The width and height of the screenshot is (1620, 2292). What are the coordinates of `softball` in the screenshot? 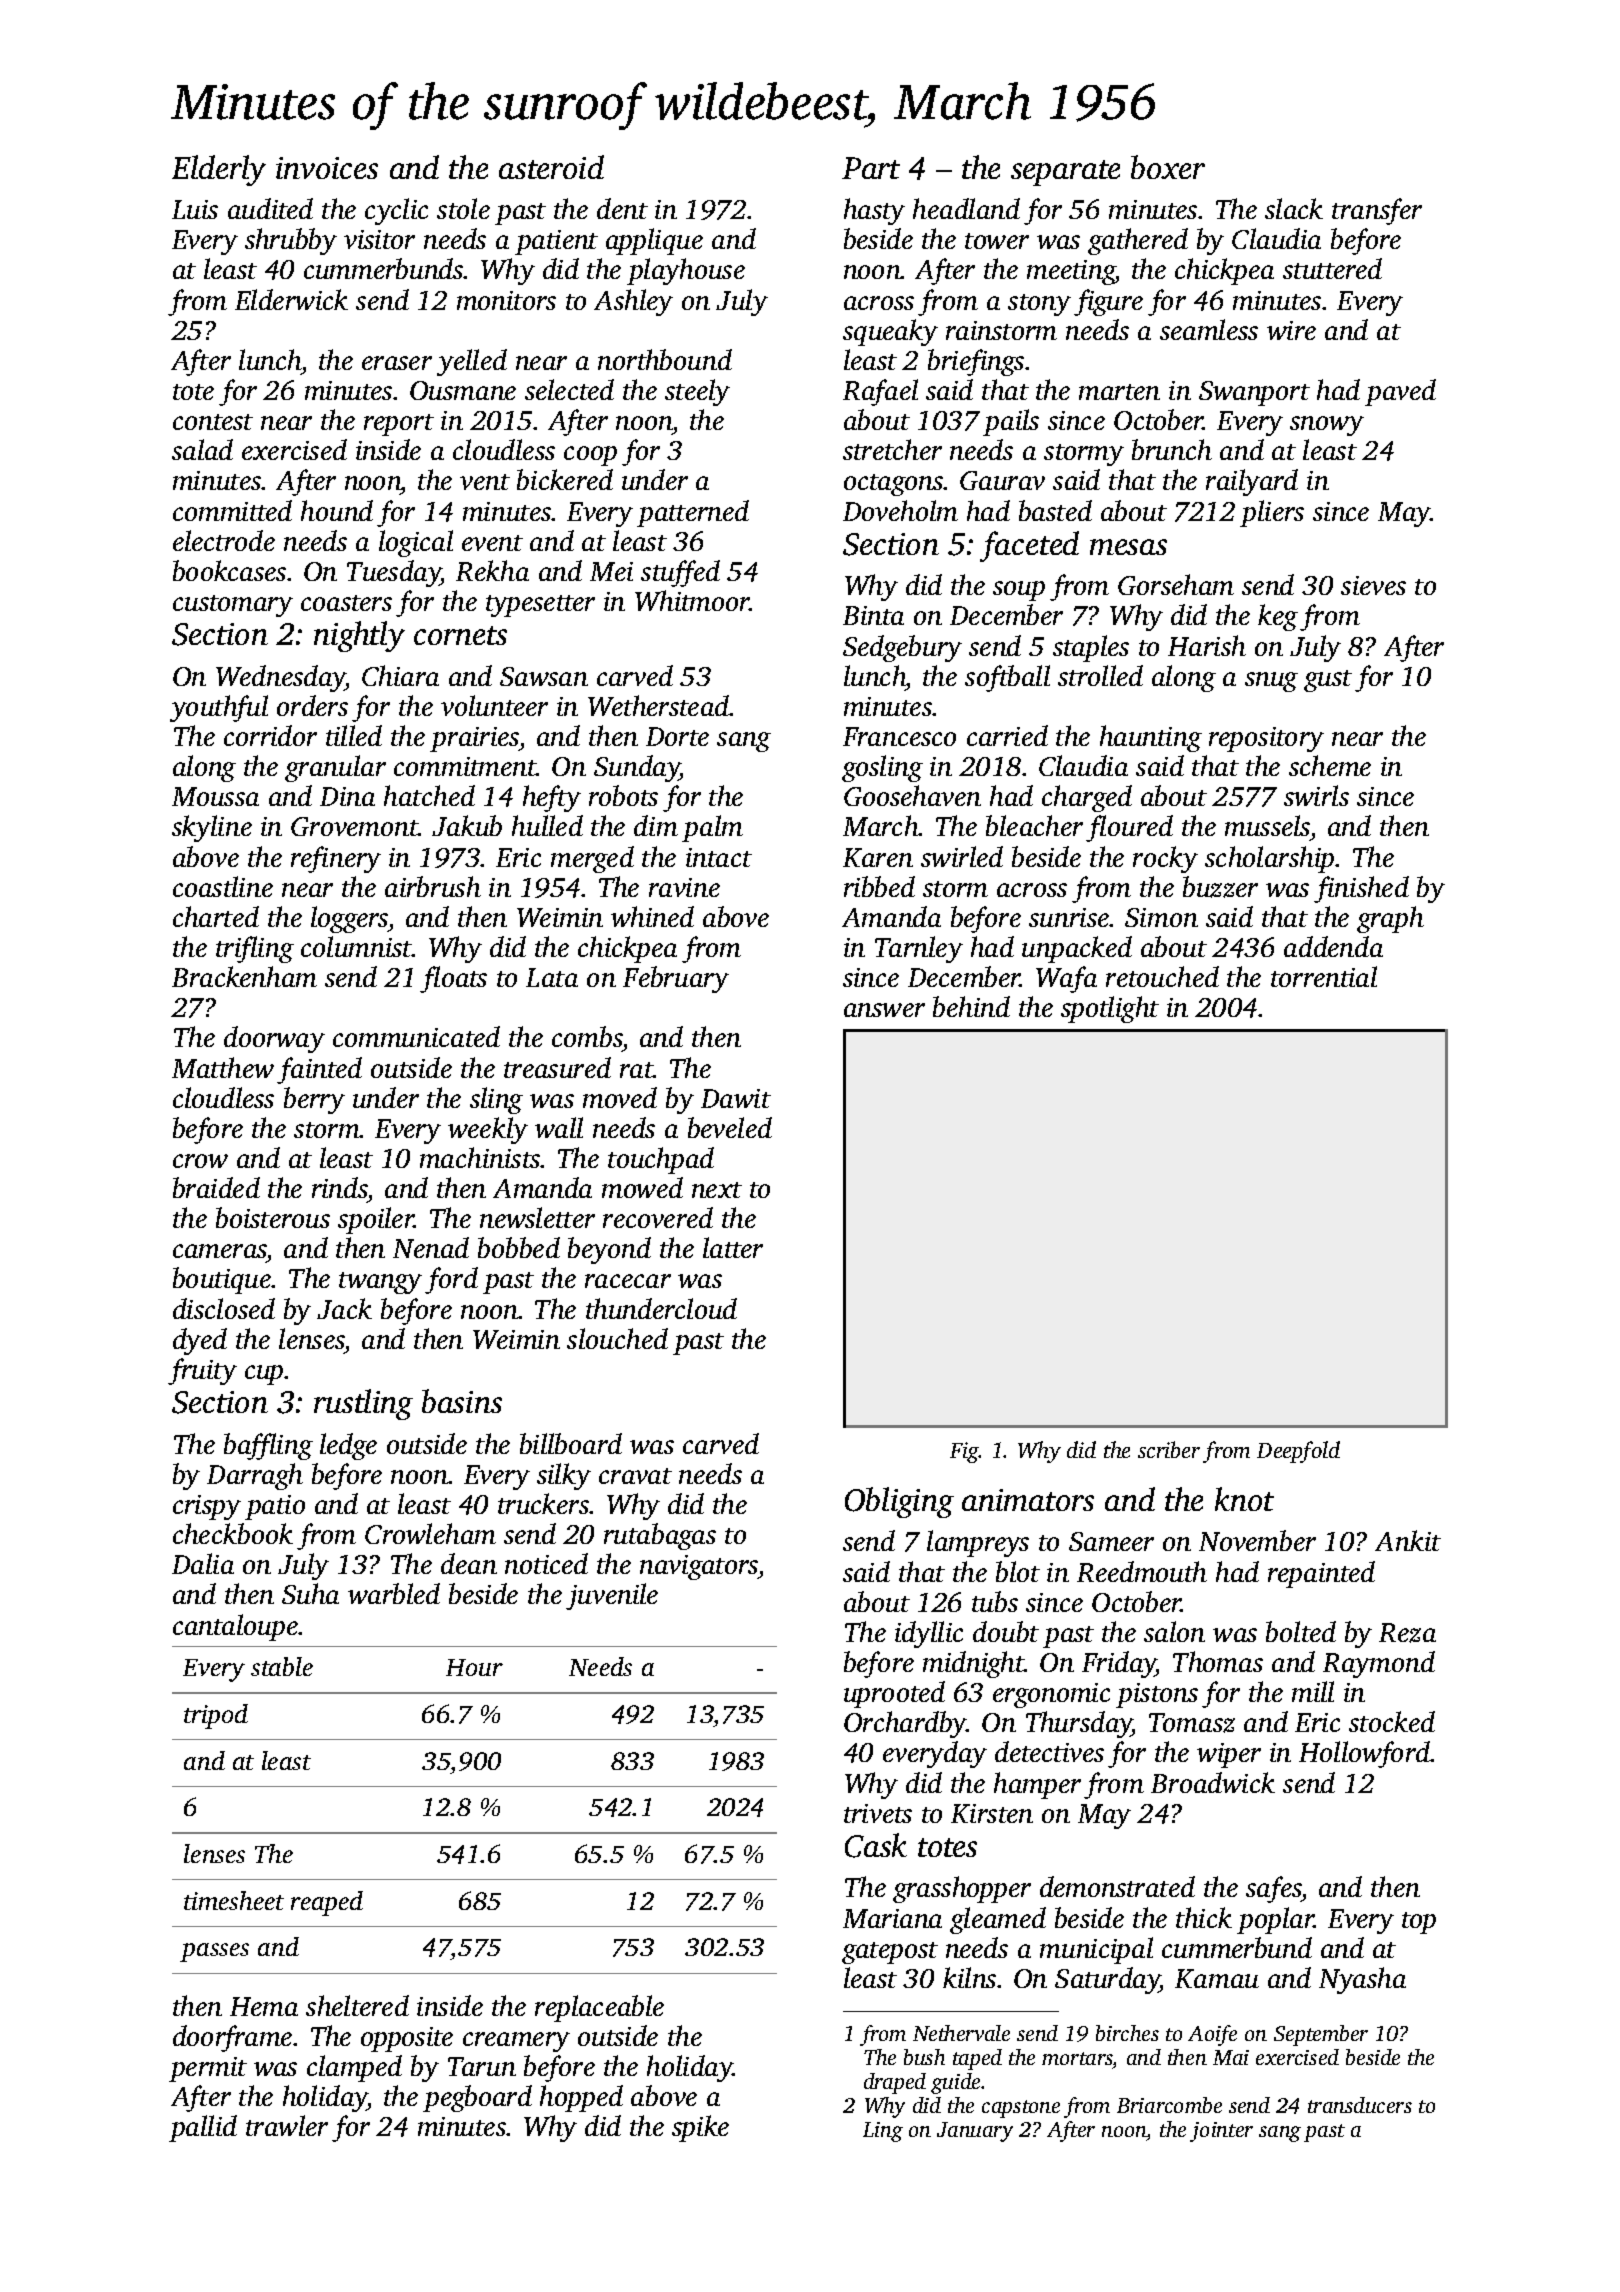 It's located at (1007, 678).
